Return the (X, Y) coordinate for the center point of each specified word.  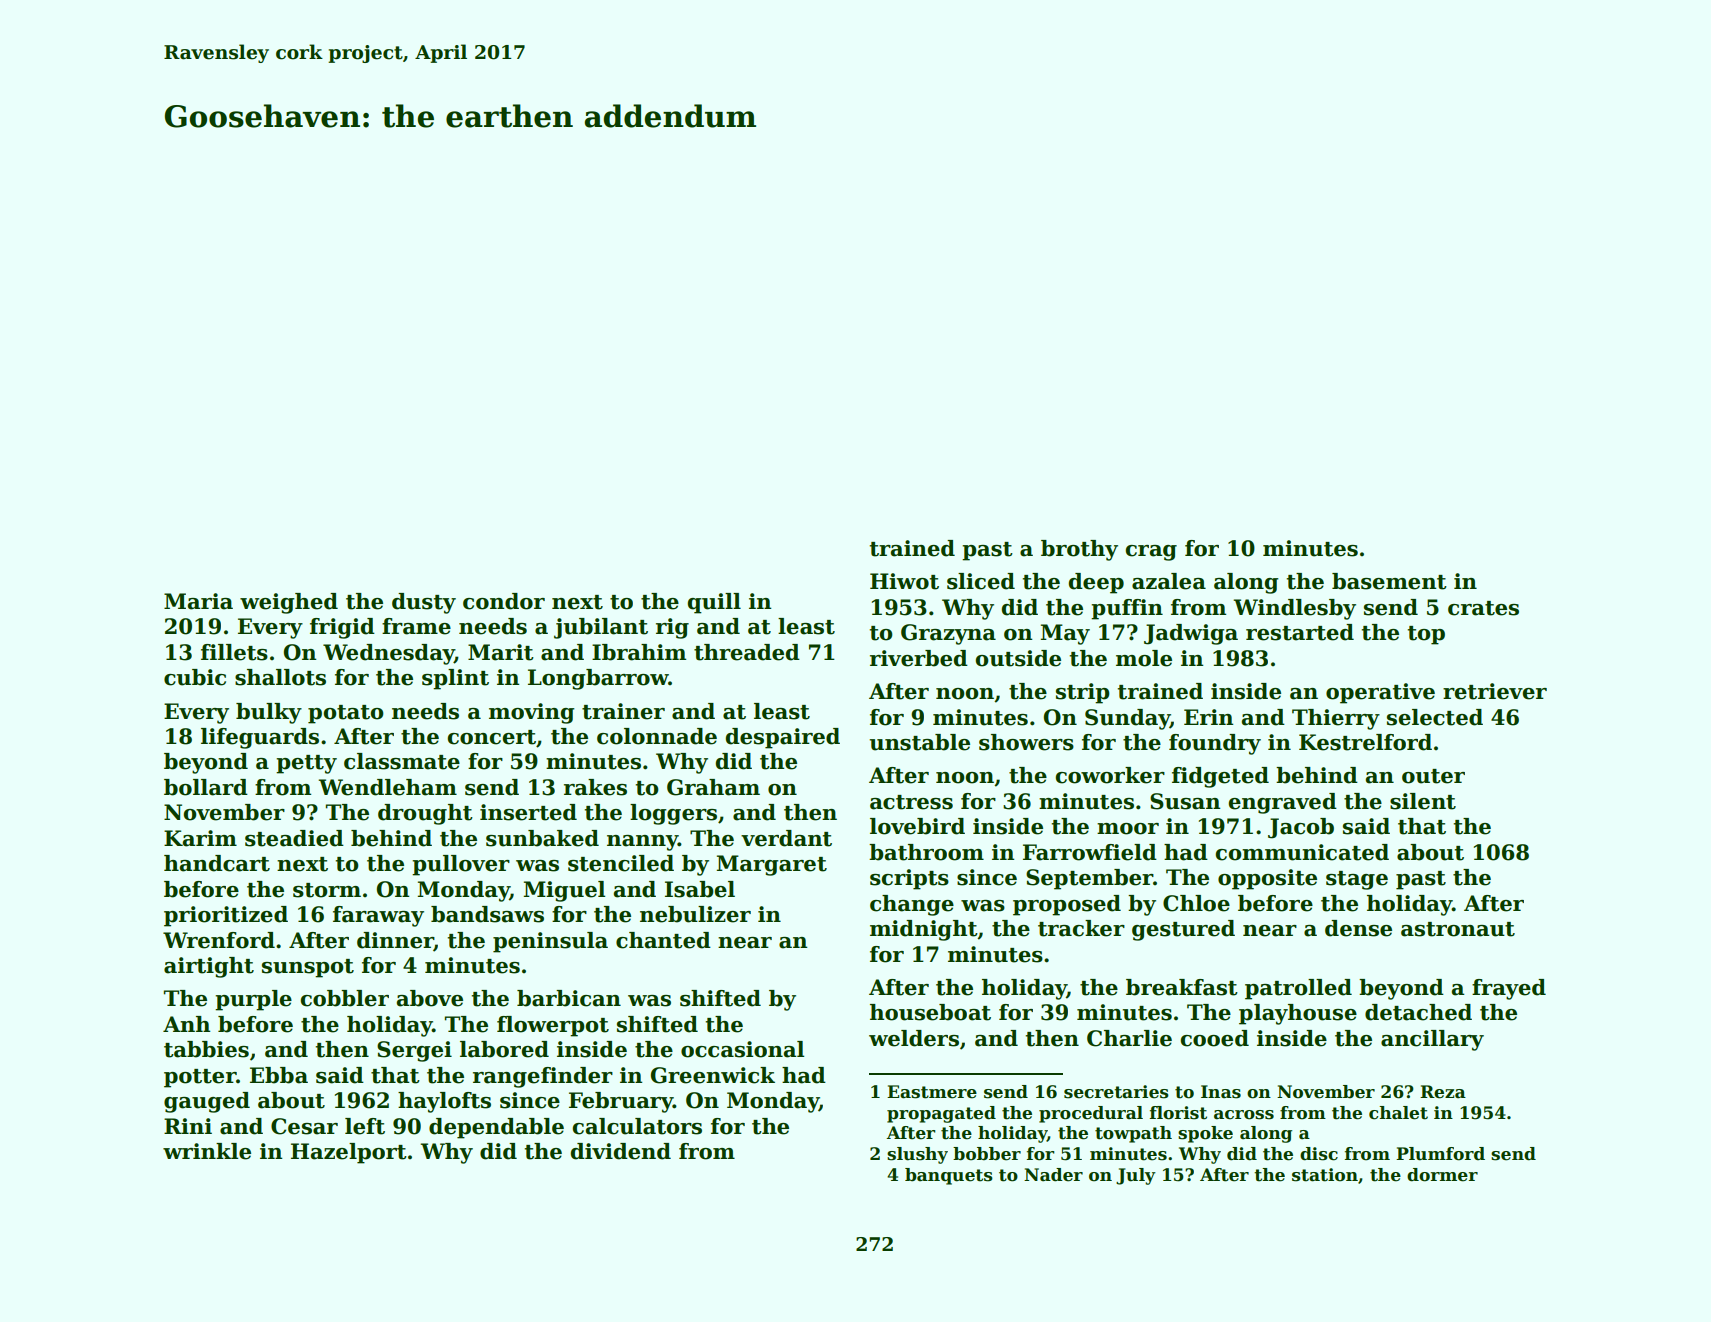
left (365, 1126)
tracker (1081, 928)
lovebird (917, 826)
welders (914, 1038)
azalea (1169, 581)
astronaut (1458, 929)
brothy (1079, 550)
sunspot (308, 968)
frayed (1509, 989)
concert (491, 737)
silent (1423, 801)
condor (504, 601)
